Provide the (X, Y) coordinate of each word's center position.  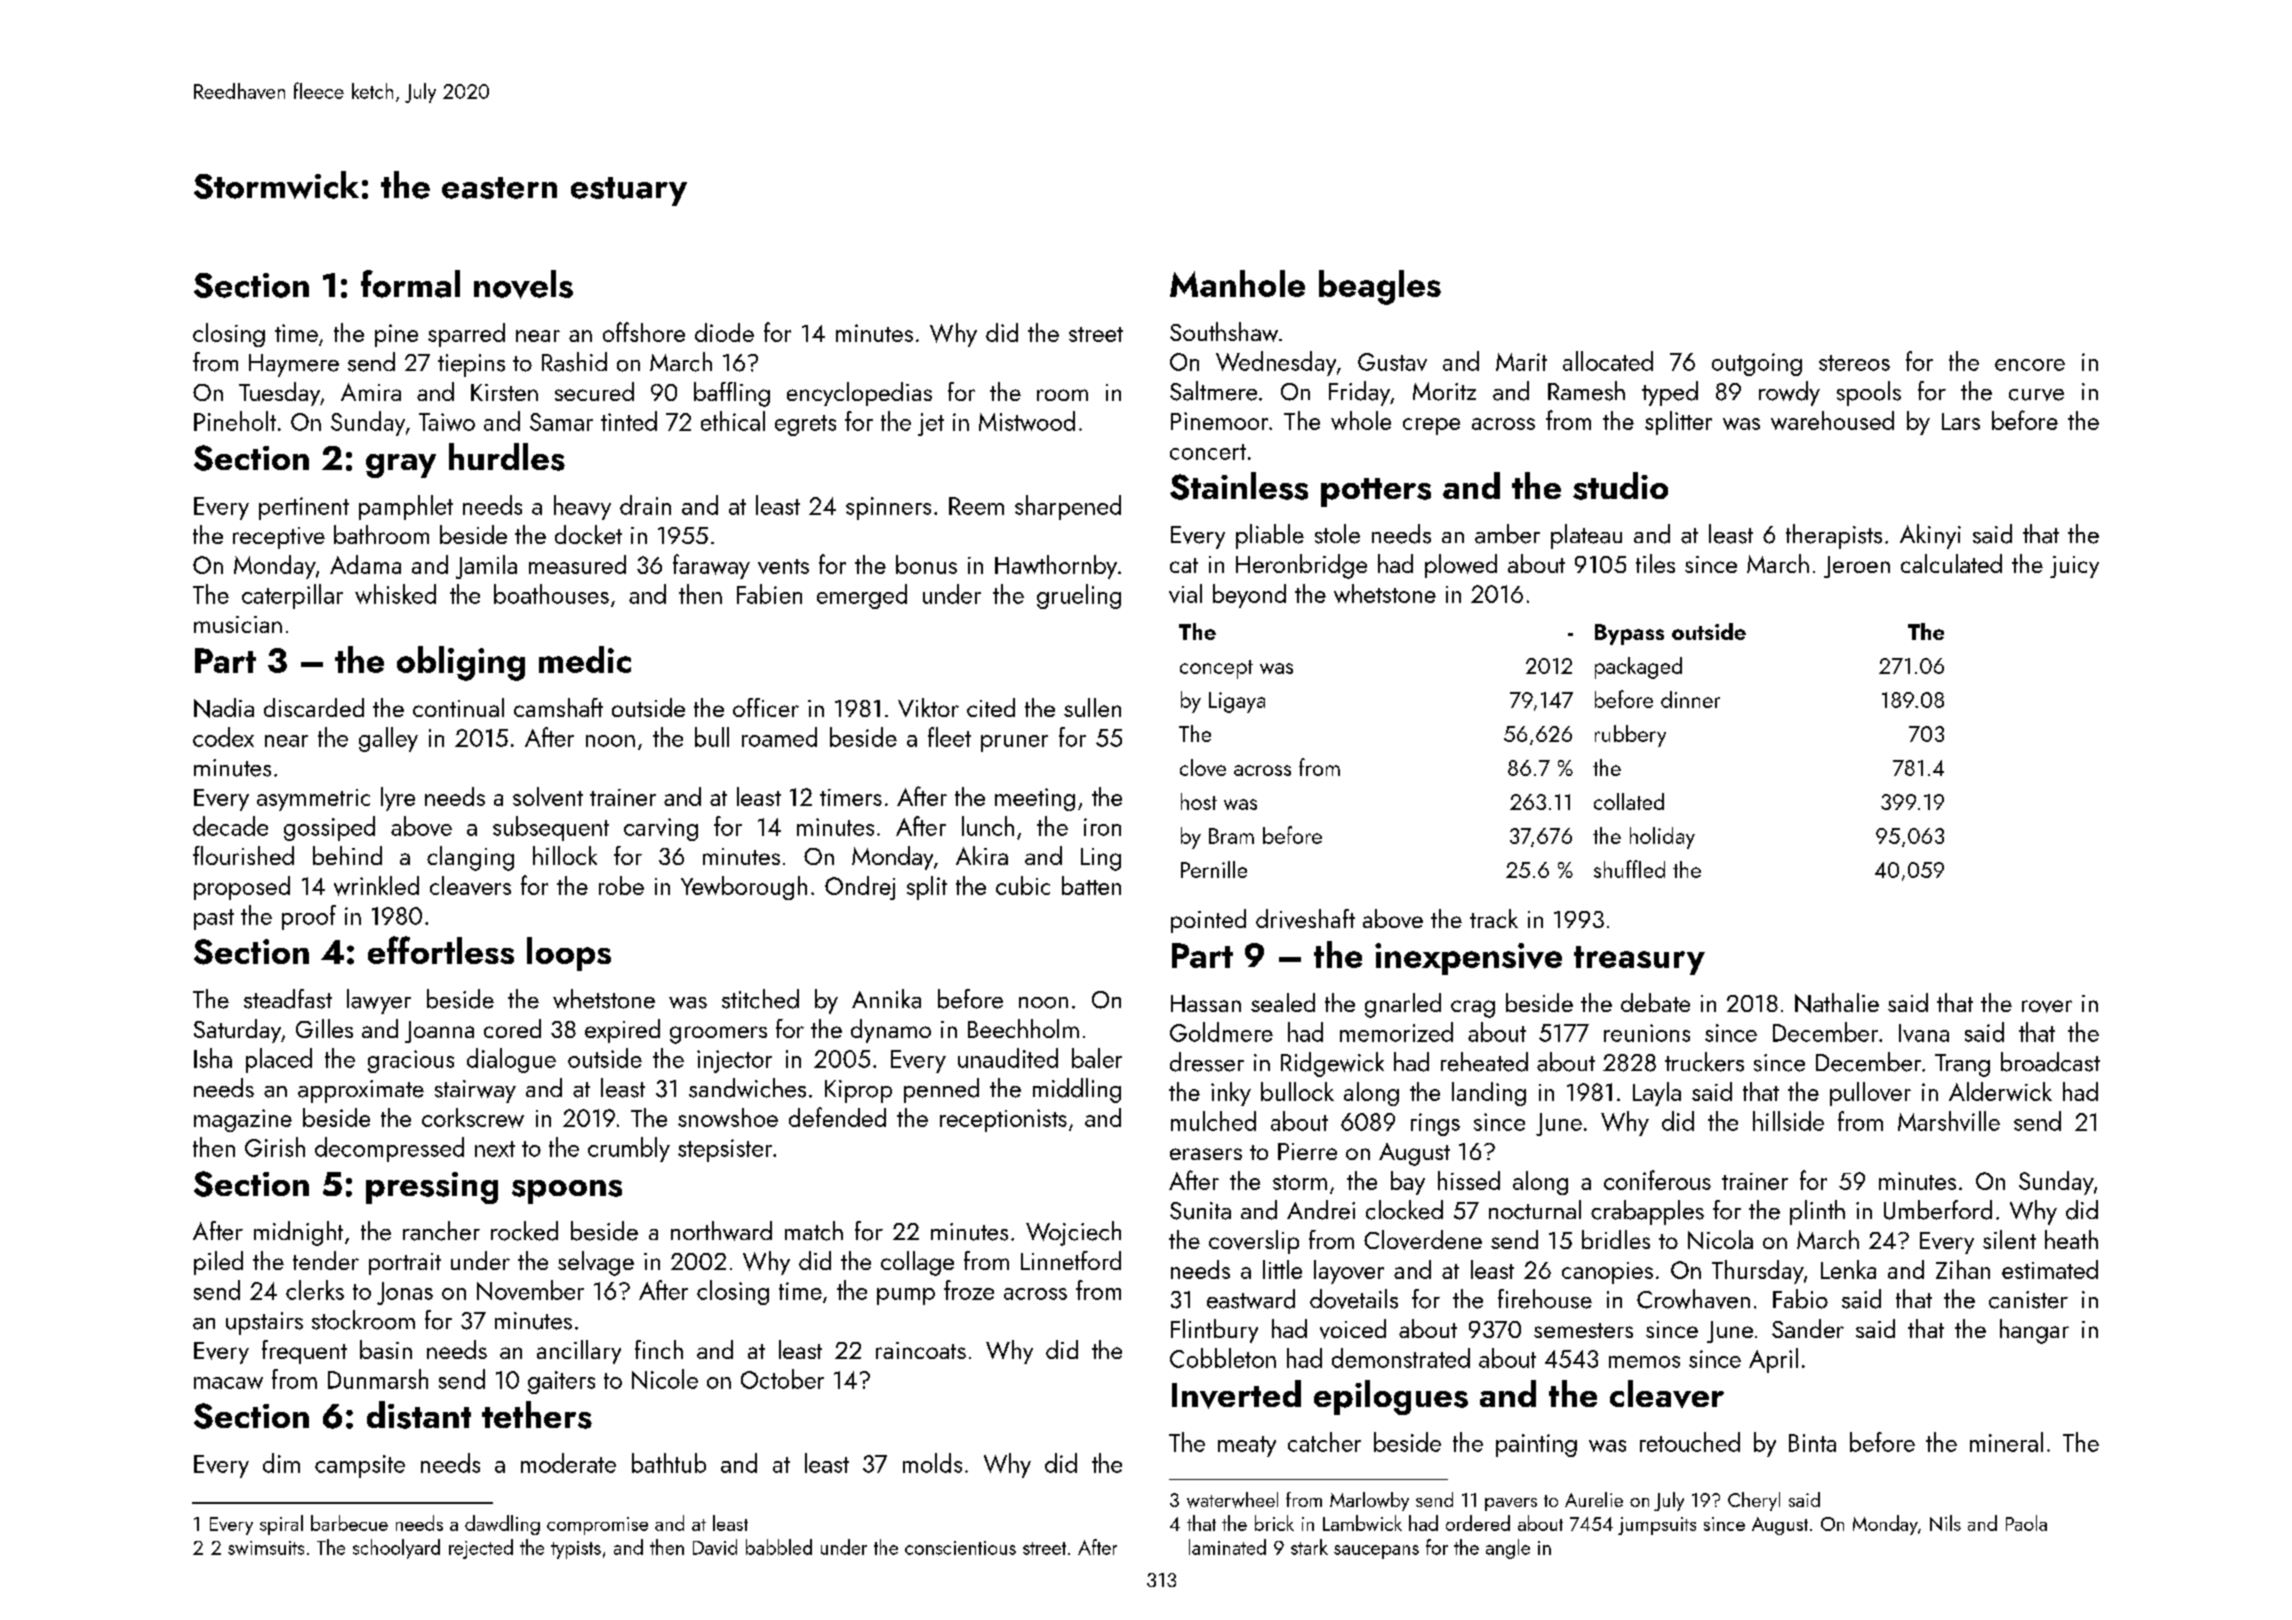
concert (1208, 452)
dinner (1690, 699)
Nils (1945, 1523)
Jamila (486, 567)
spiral (281, 1525)
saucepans (1376, 1552)
